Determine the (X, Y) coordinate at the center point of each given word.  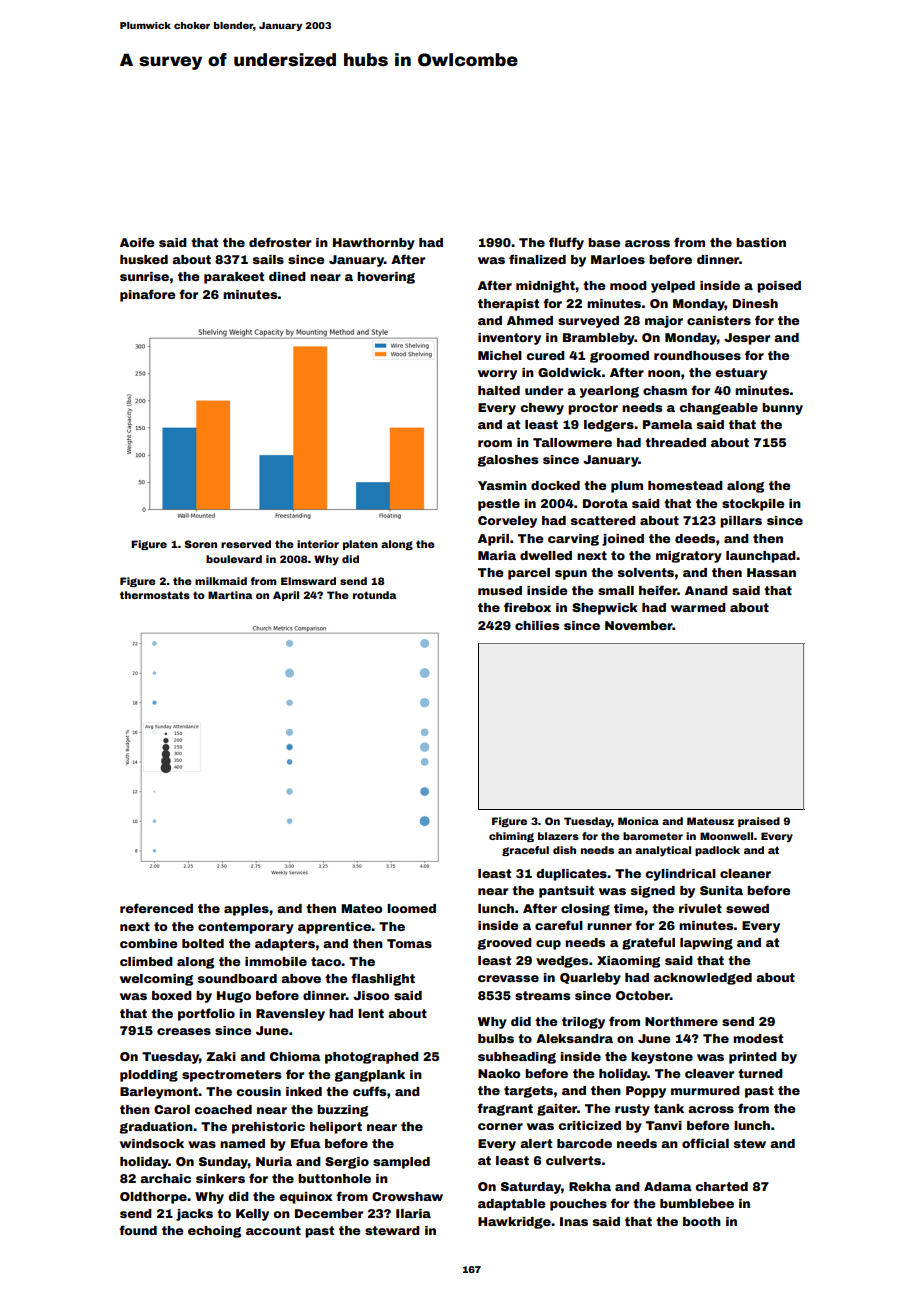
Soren (201, 544)
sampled (401, 1163)
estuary (741, 374)
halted (499, 390)
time (629, 908)
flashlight (383, 979)
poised (779, 287)
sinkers (220, 1178)
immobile (276, 961)
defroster (280, 242)
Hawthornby (374, 244)
